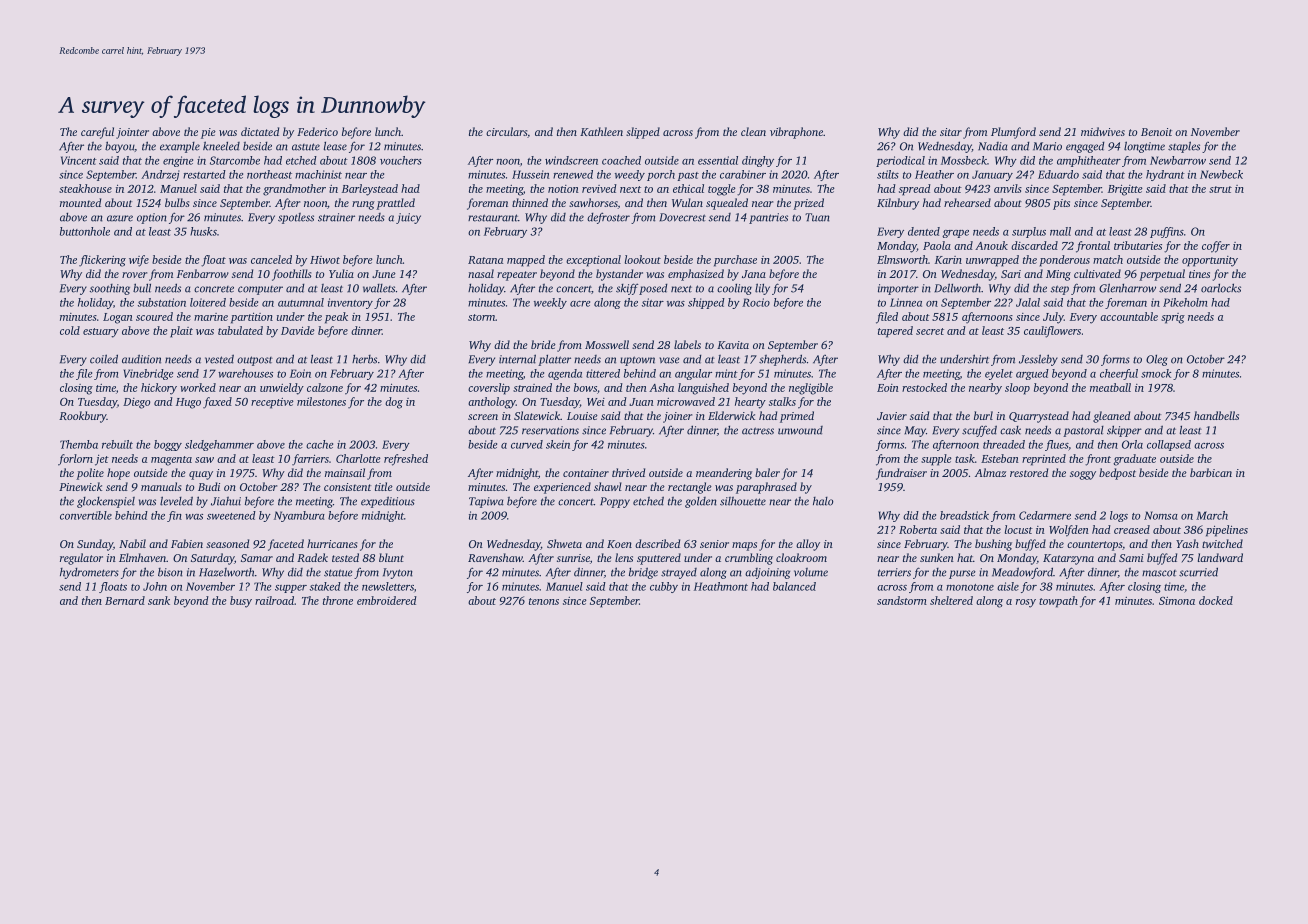 This screenshot has width=1308, height=924. I want to click on Oleg, so click(1157, 360).
